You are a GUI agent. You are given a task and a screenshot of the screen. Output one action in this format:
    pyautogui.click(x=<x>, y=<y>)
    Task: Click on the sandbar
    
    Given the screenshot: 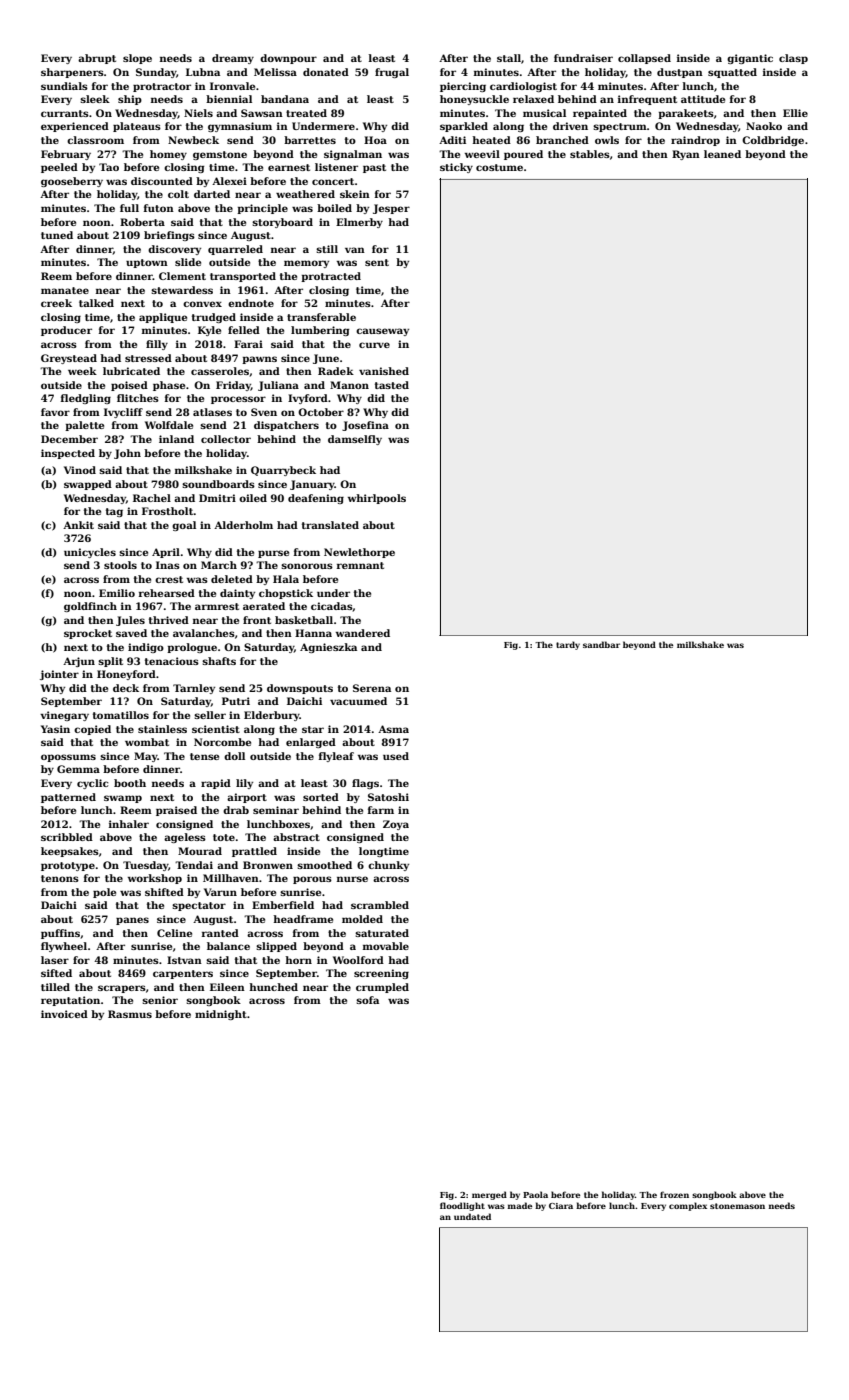 What is the action you would take?
    pyautogui.click(x=601, y=644)
